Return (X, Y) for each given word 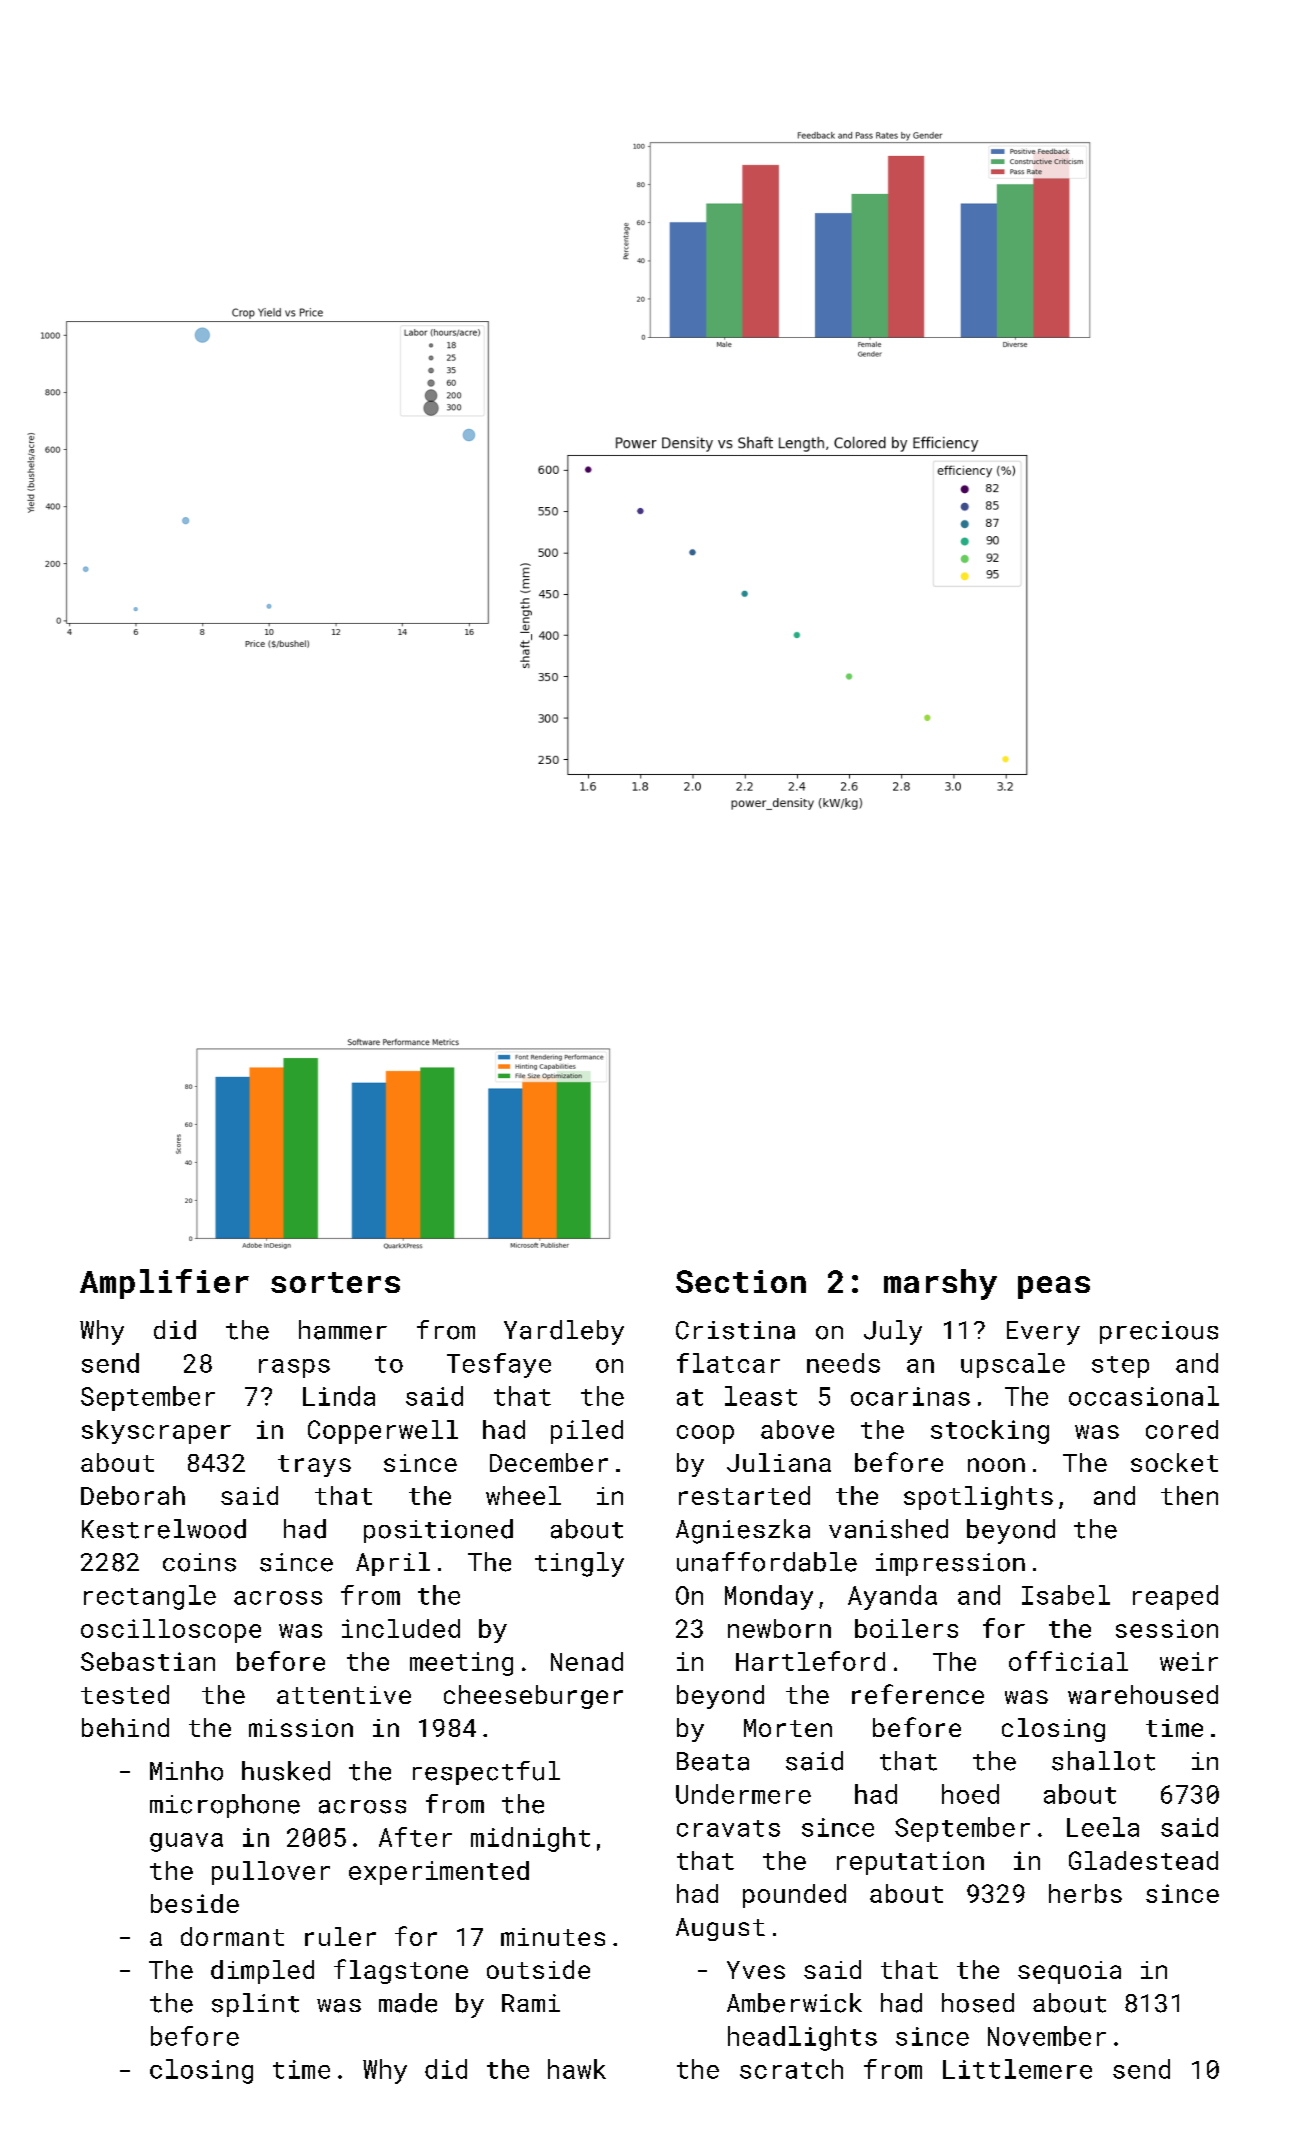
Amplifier (164, 1284)
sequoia (1069, 1972)
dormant (232, 1936)
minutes (553, 1937)
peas (1054, 1287)
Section (741, 1281)
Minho (186, 1771)
